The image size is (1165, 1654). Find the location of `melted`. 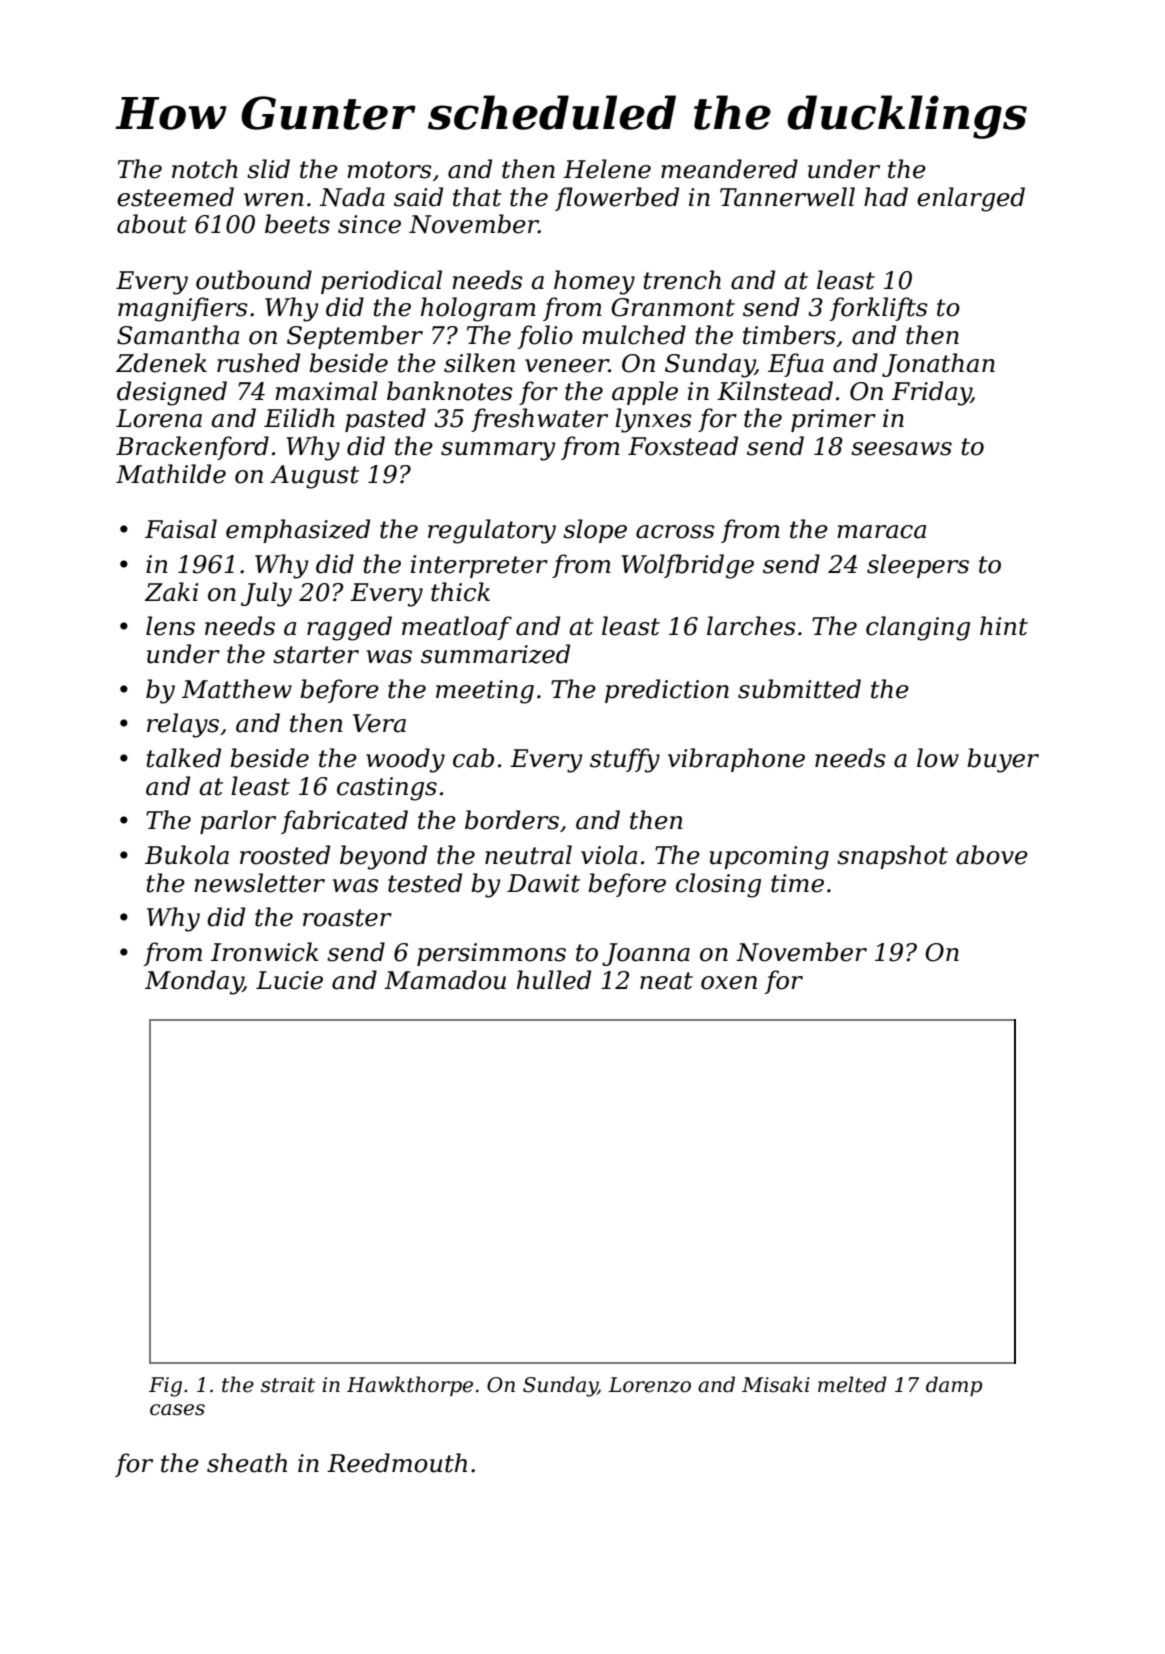

melted is located at coordinates (852, 1384).
